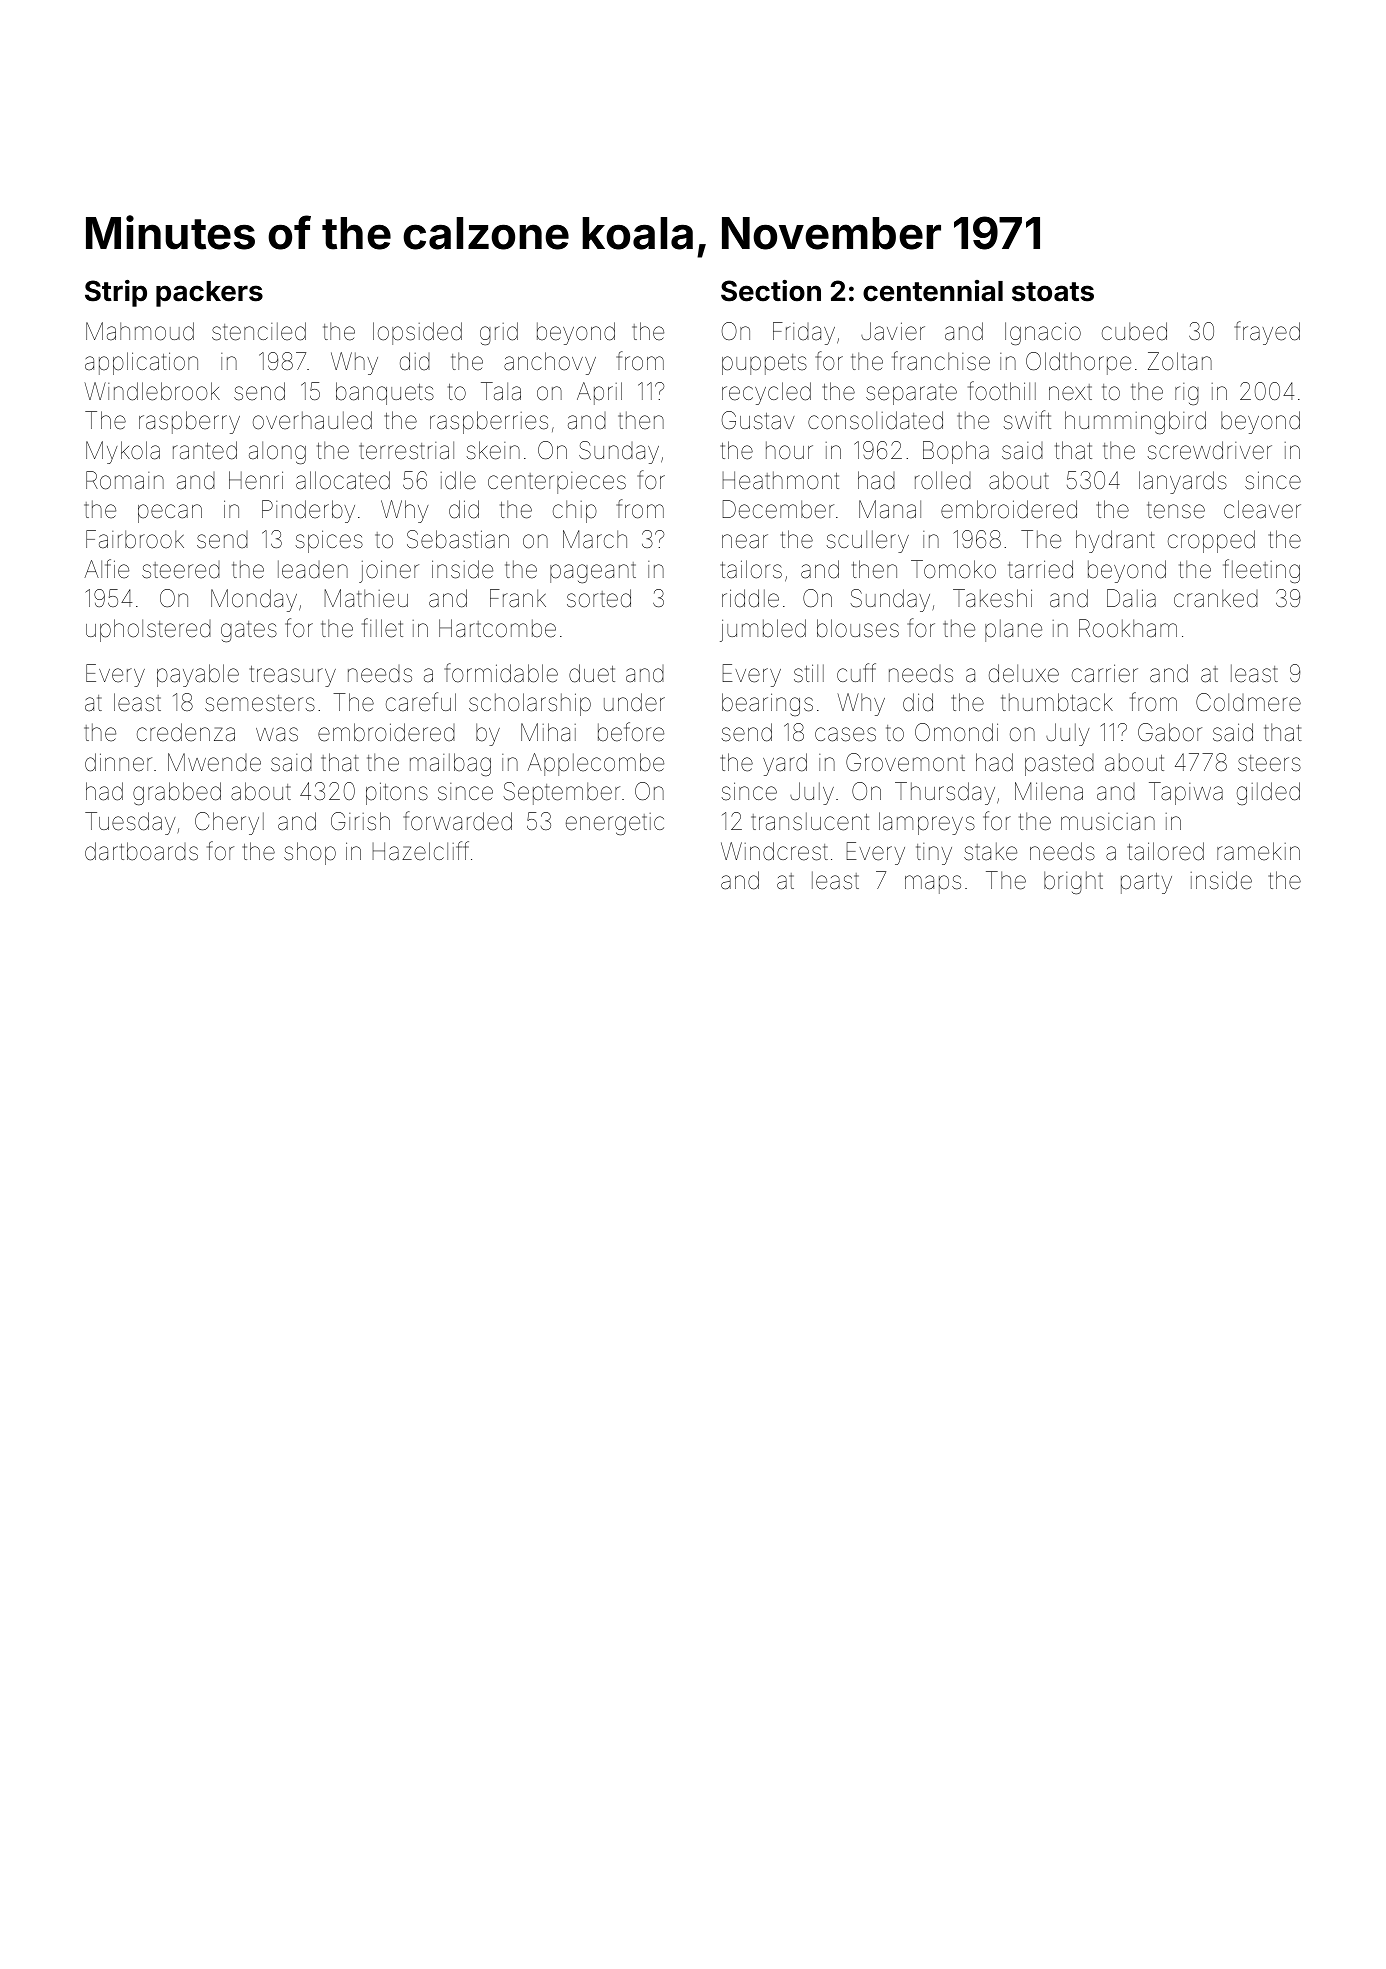 This screenshot has width=1386, height=1969. I want to click on under, so click(634, 702).
